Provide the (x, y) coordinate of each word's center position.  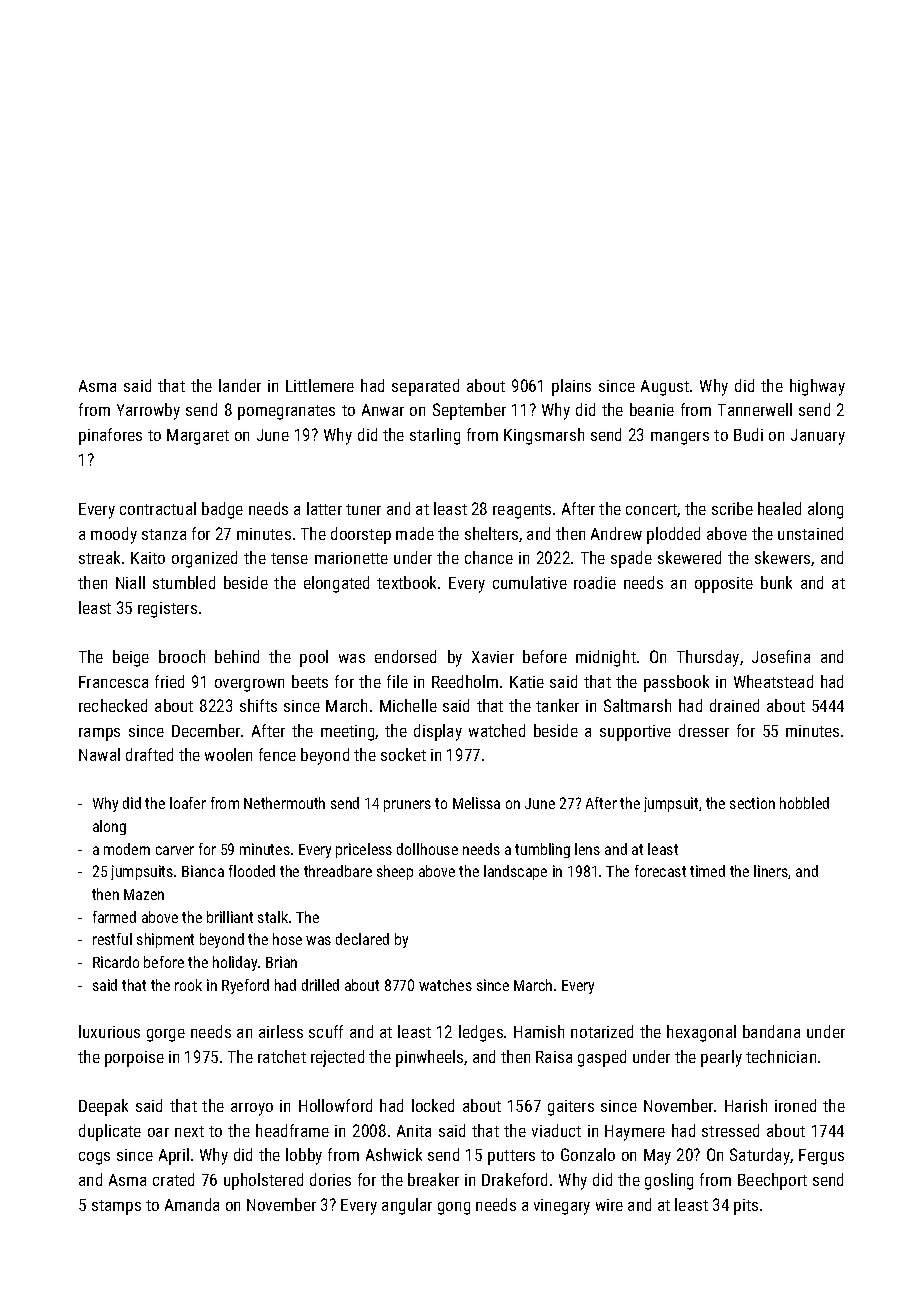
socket (403, 754)
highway (817, 387)
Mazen (144, 894)
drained (734, 705)
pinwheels (429, 1058)
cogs (94, 1158)
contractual (158, 508)
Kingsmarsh (544, 436)
